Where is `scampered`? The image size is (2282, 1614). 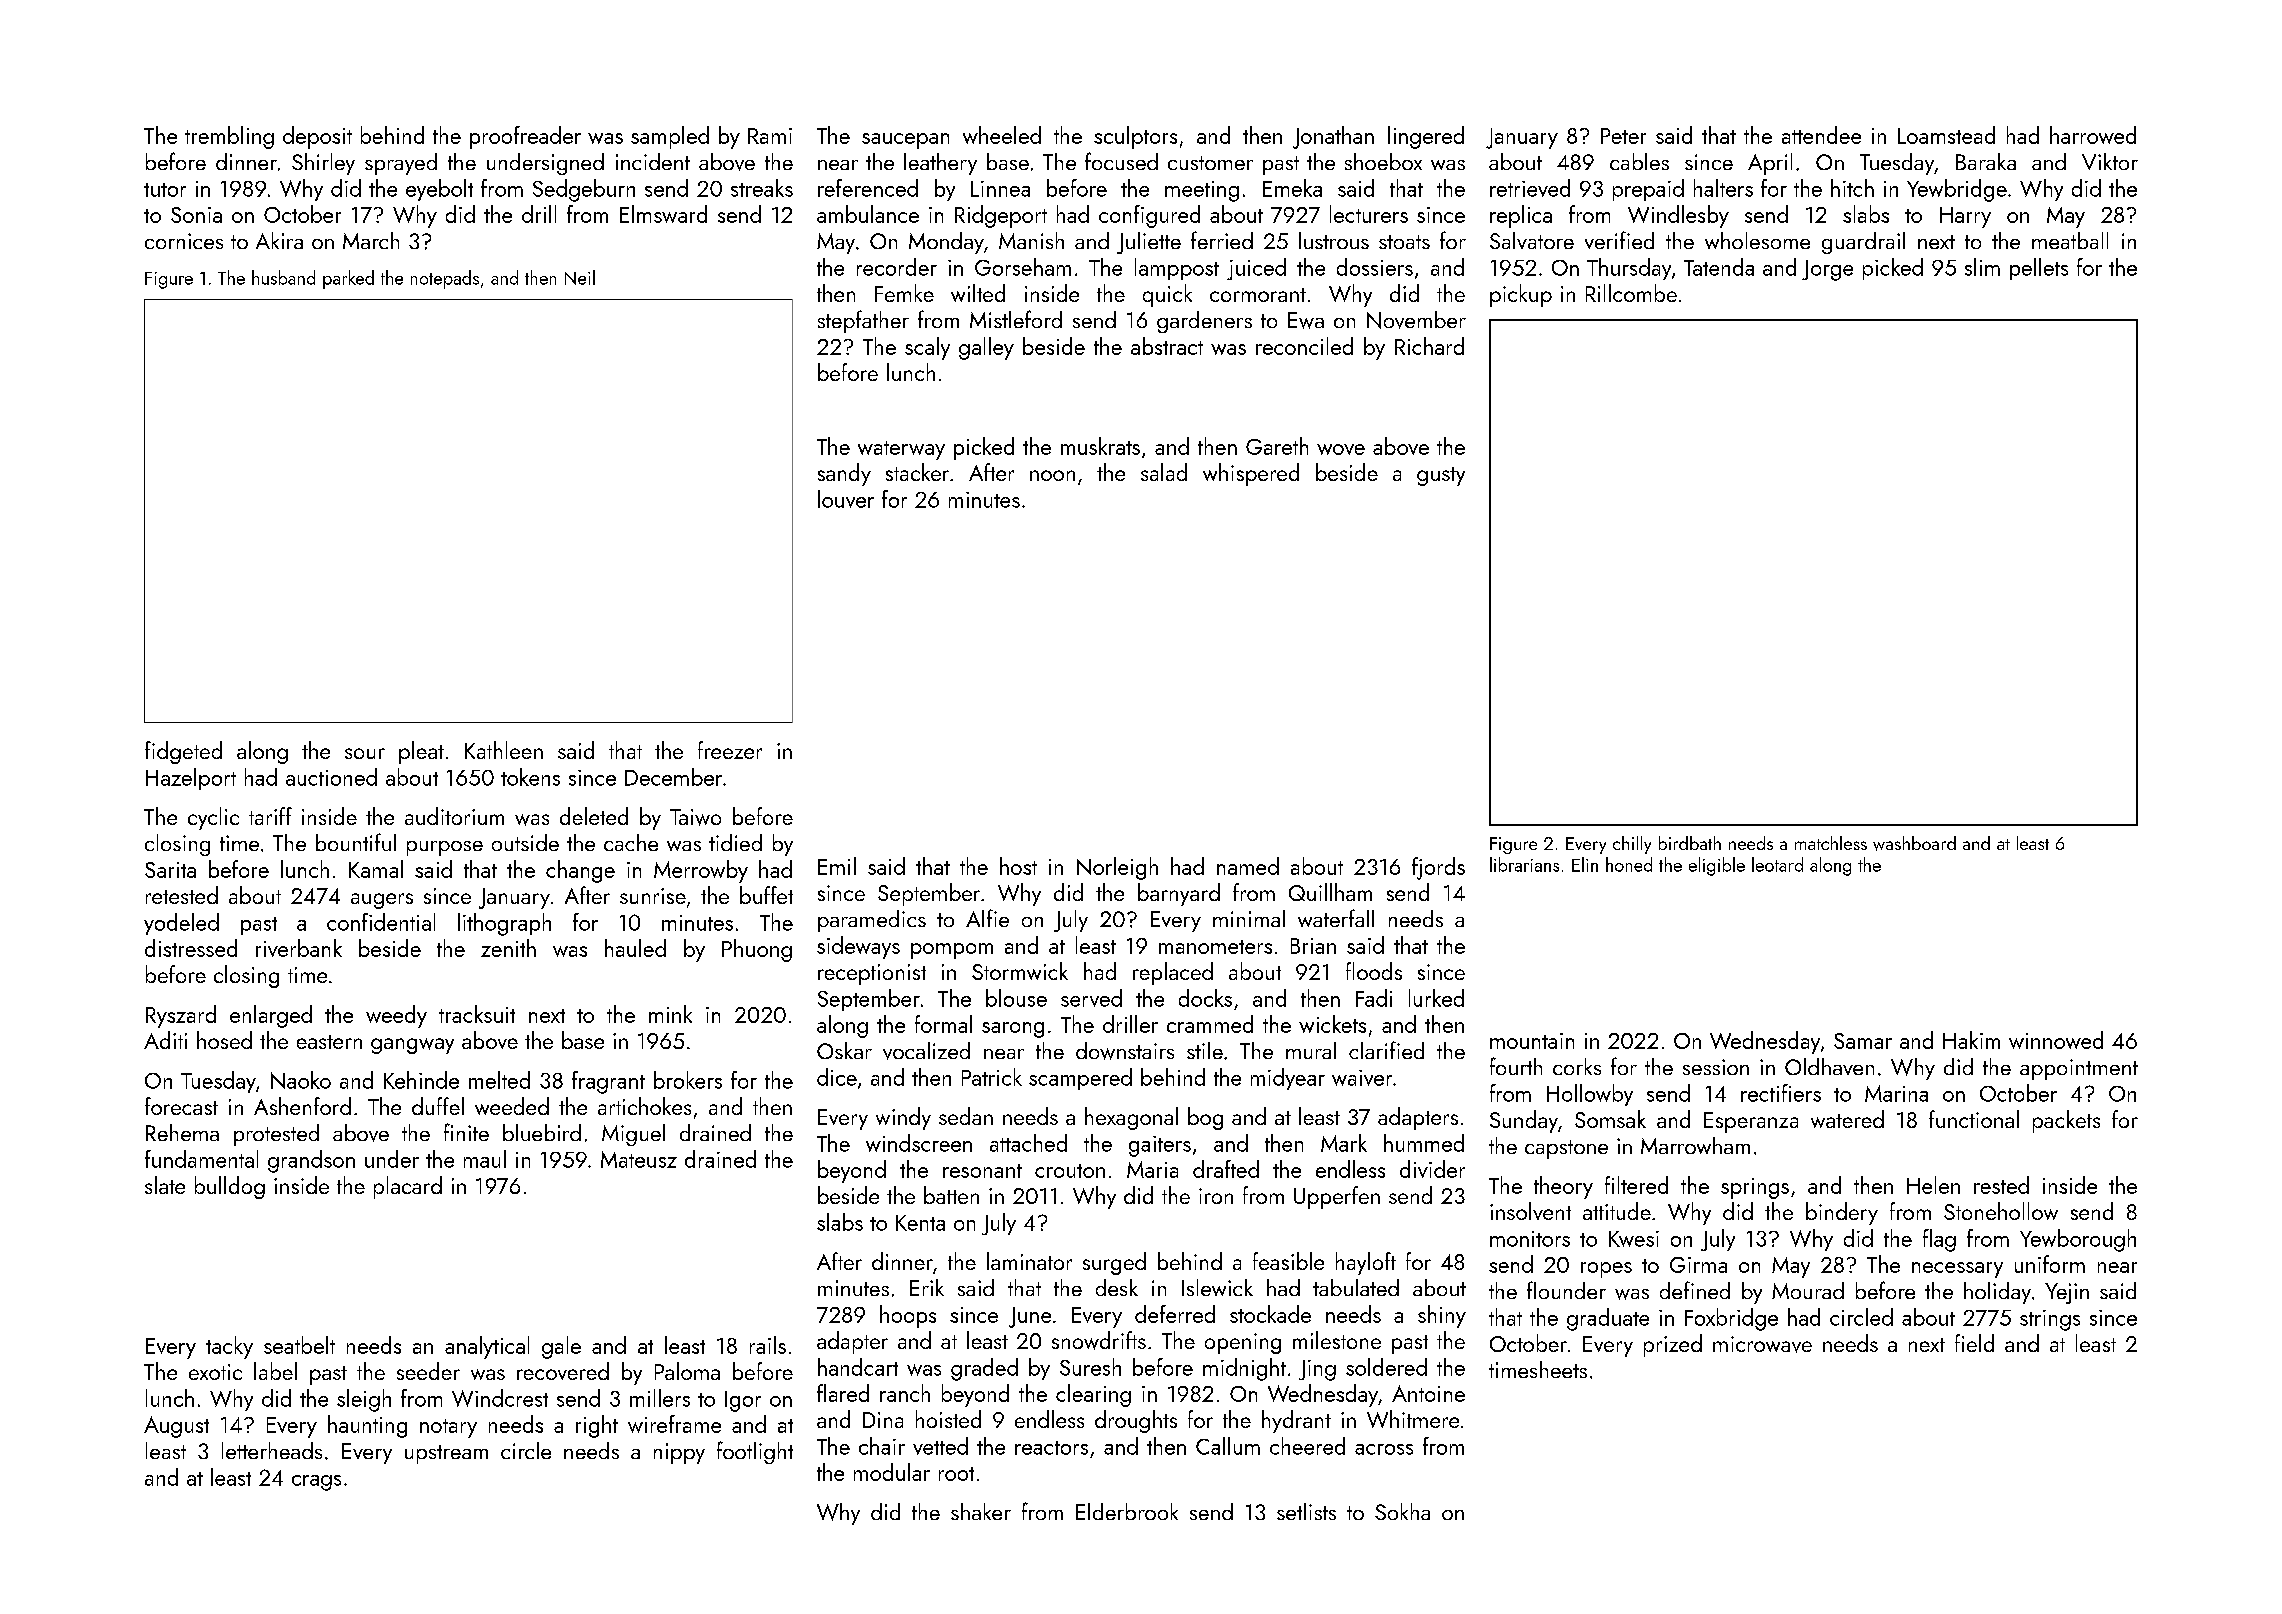 scampered is located at coordinates (1080, 1079).
